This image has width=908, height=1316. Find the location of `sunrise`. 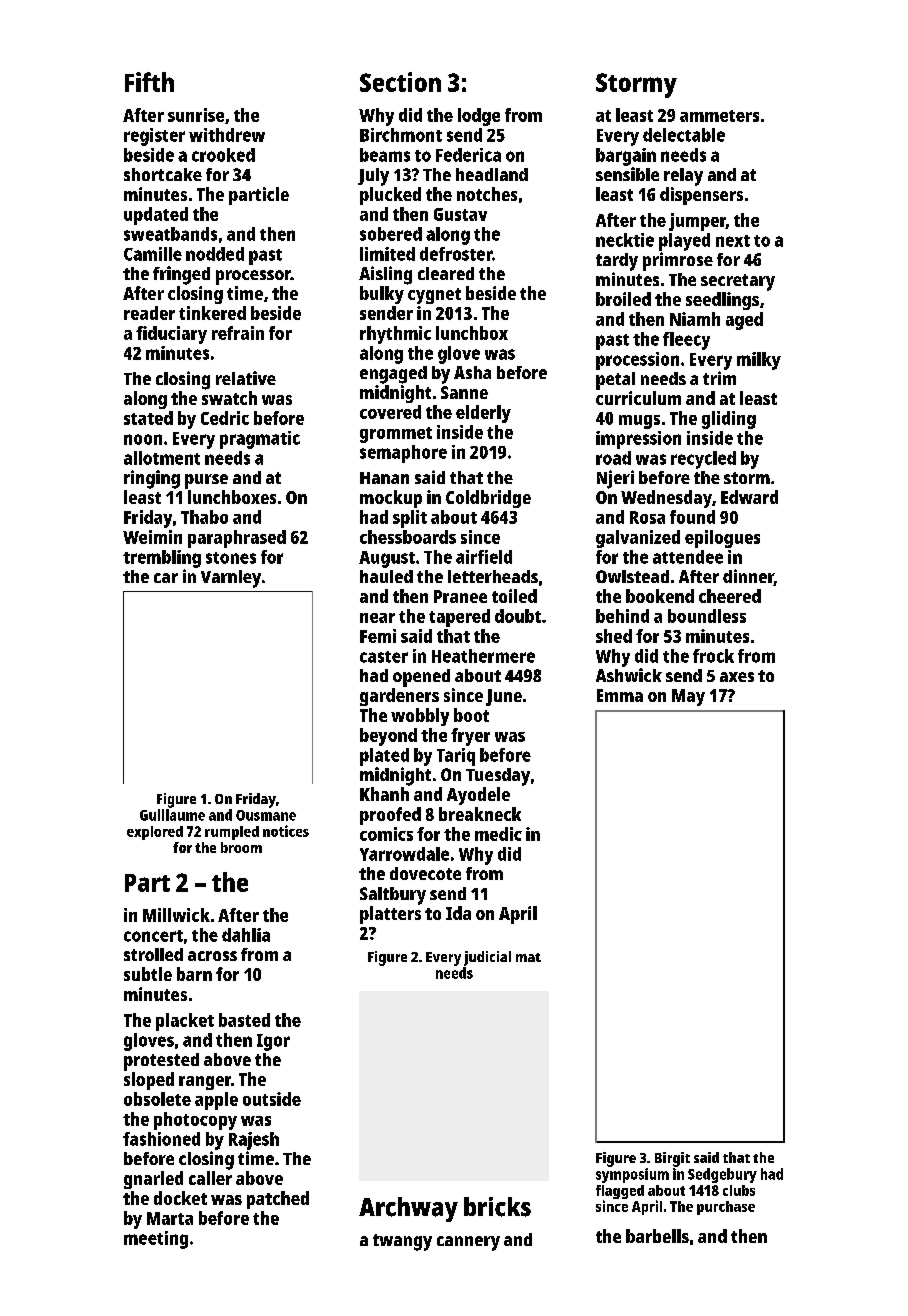

sunrise is located at coordinates (196, 115).
